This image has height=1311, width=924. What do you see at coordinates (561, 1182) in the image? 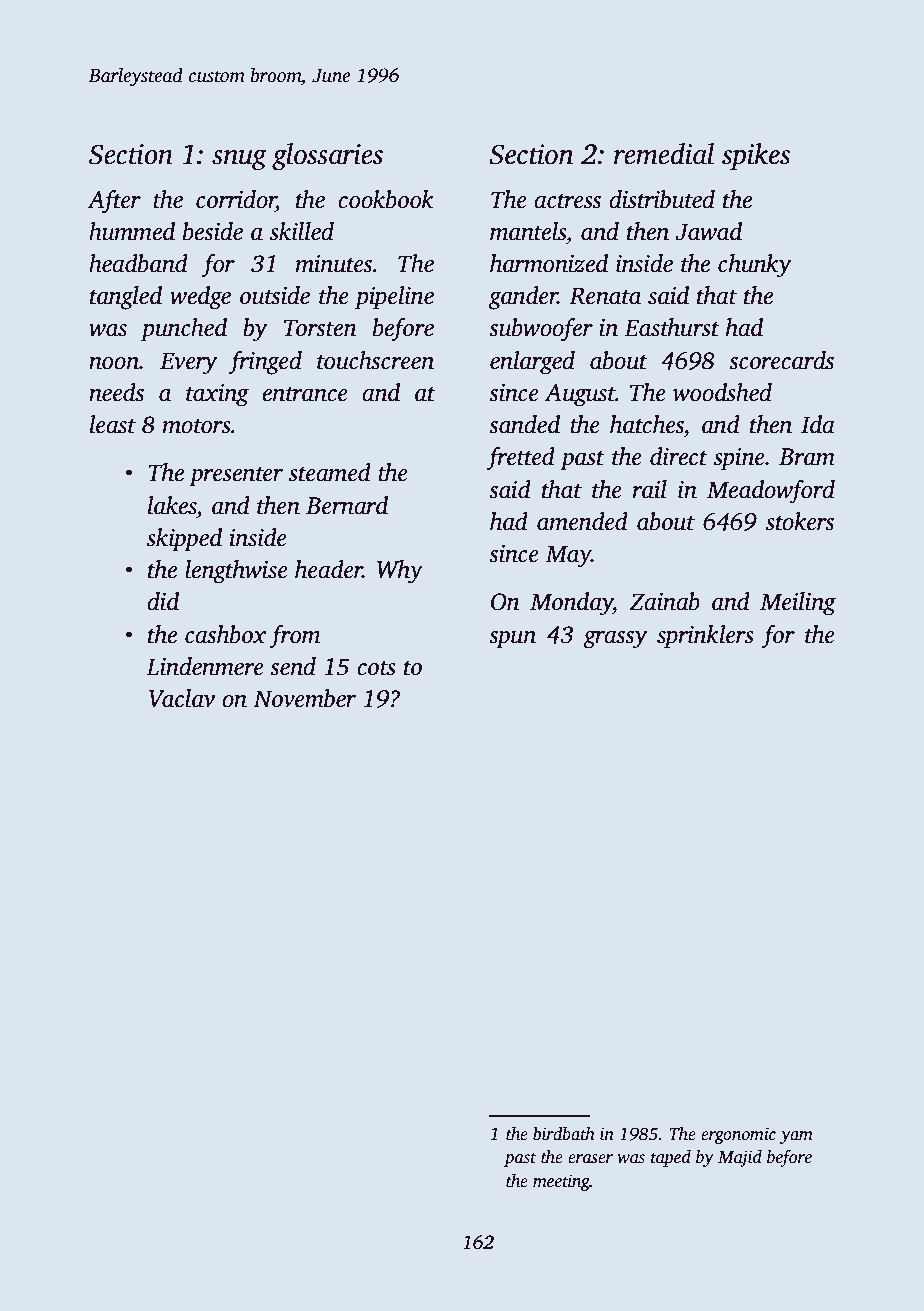
I see `meeting` at bounding box center [561, 1182].
